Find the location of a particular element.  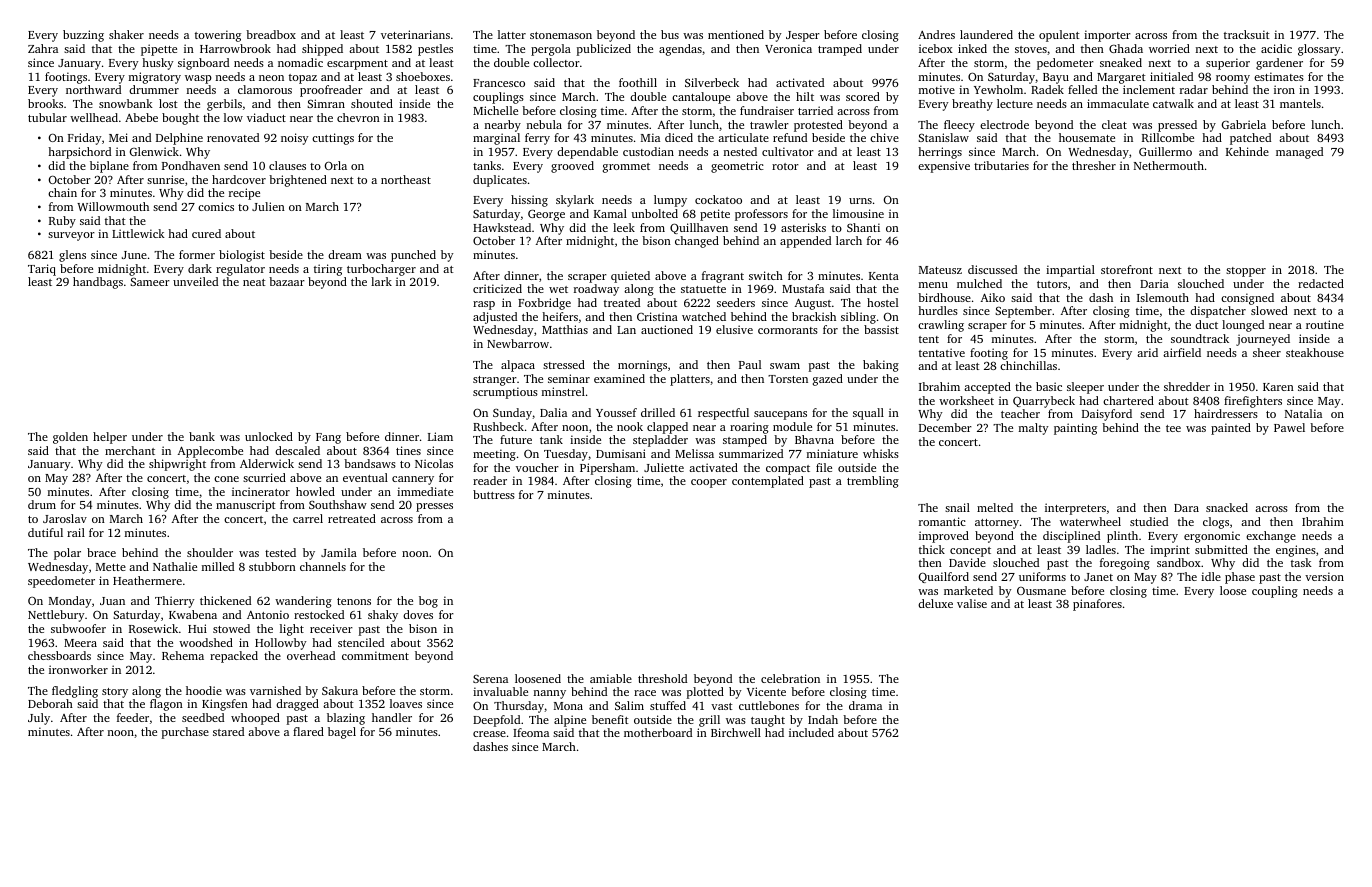

Matthias is located at coordinates (565, 329).
